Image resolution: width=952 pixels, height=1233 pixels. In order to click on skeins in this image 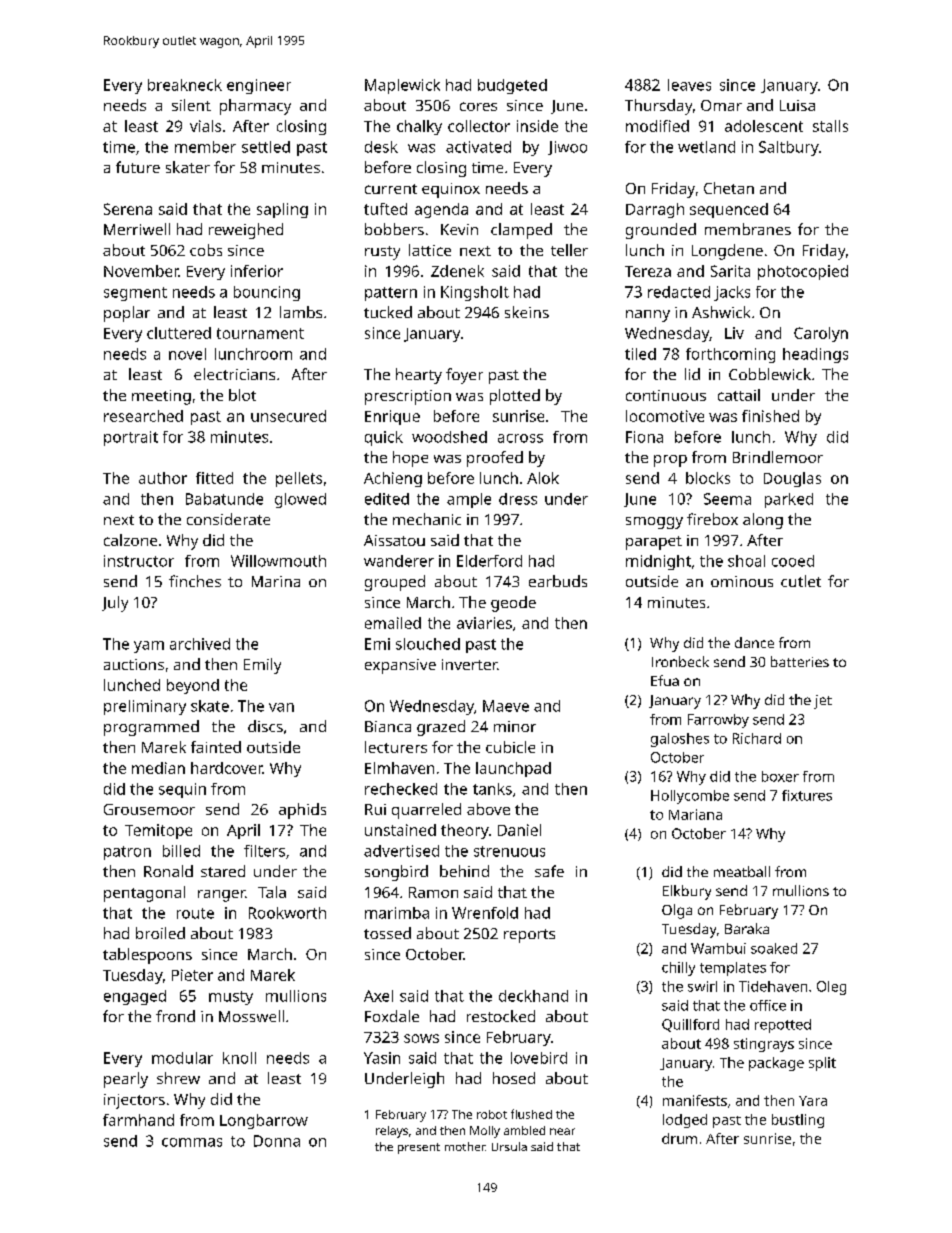, I will do `click(527, 312)`.
